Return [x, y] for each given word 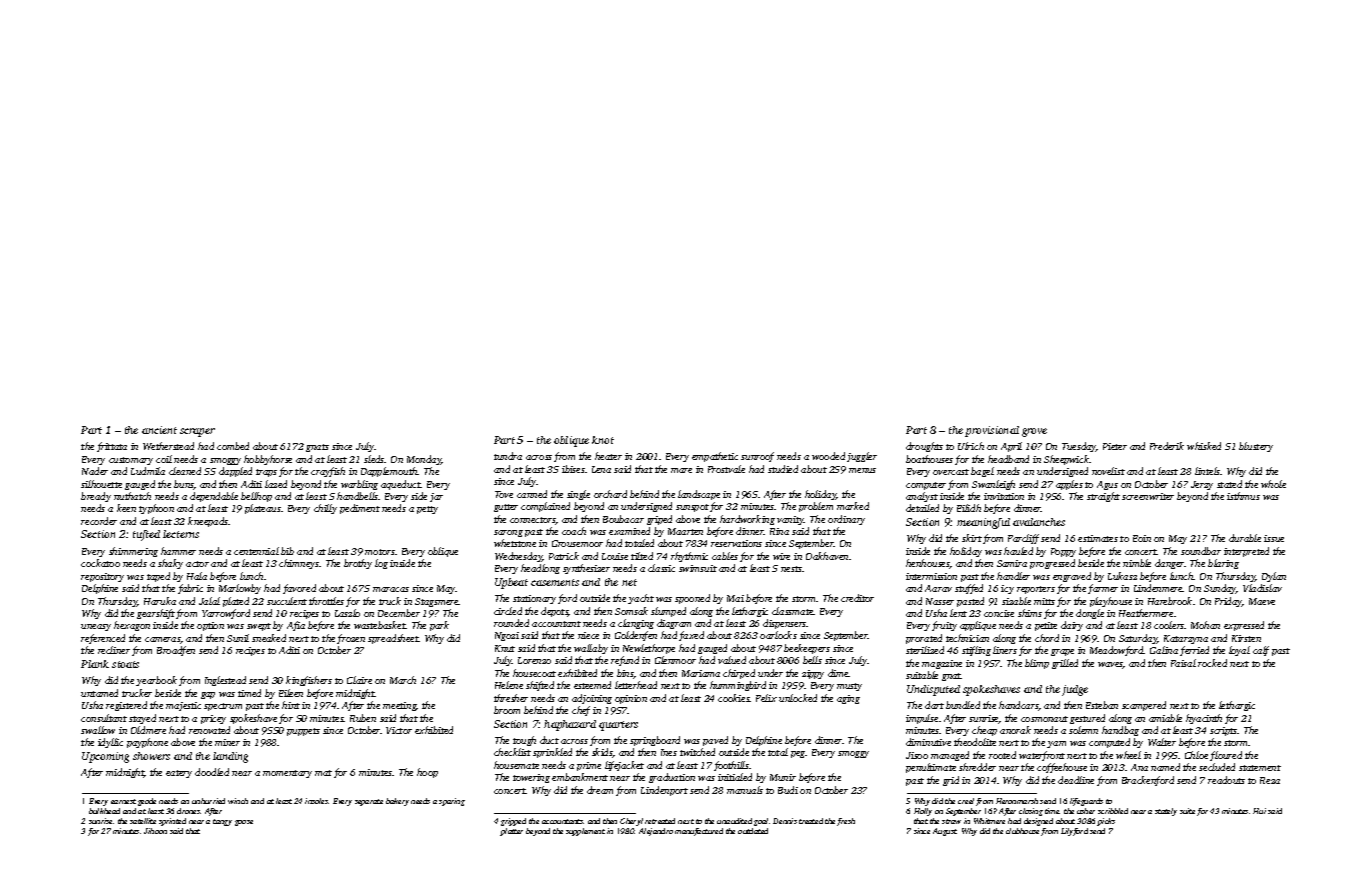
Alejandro [656, 832]
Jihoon [155, 831]
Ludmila [148, 471]
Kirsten [1246, 638]
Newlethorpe [649, 649]
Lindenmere [1158, 588]
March [403, 680]
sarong [508, 533]
